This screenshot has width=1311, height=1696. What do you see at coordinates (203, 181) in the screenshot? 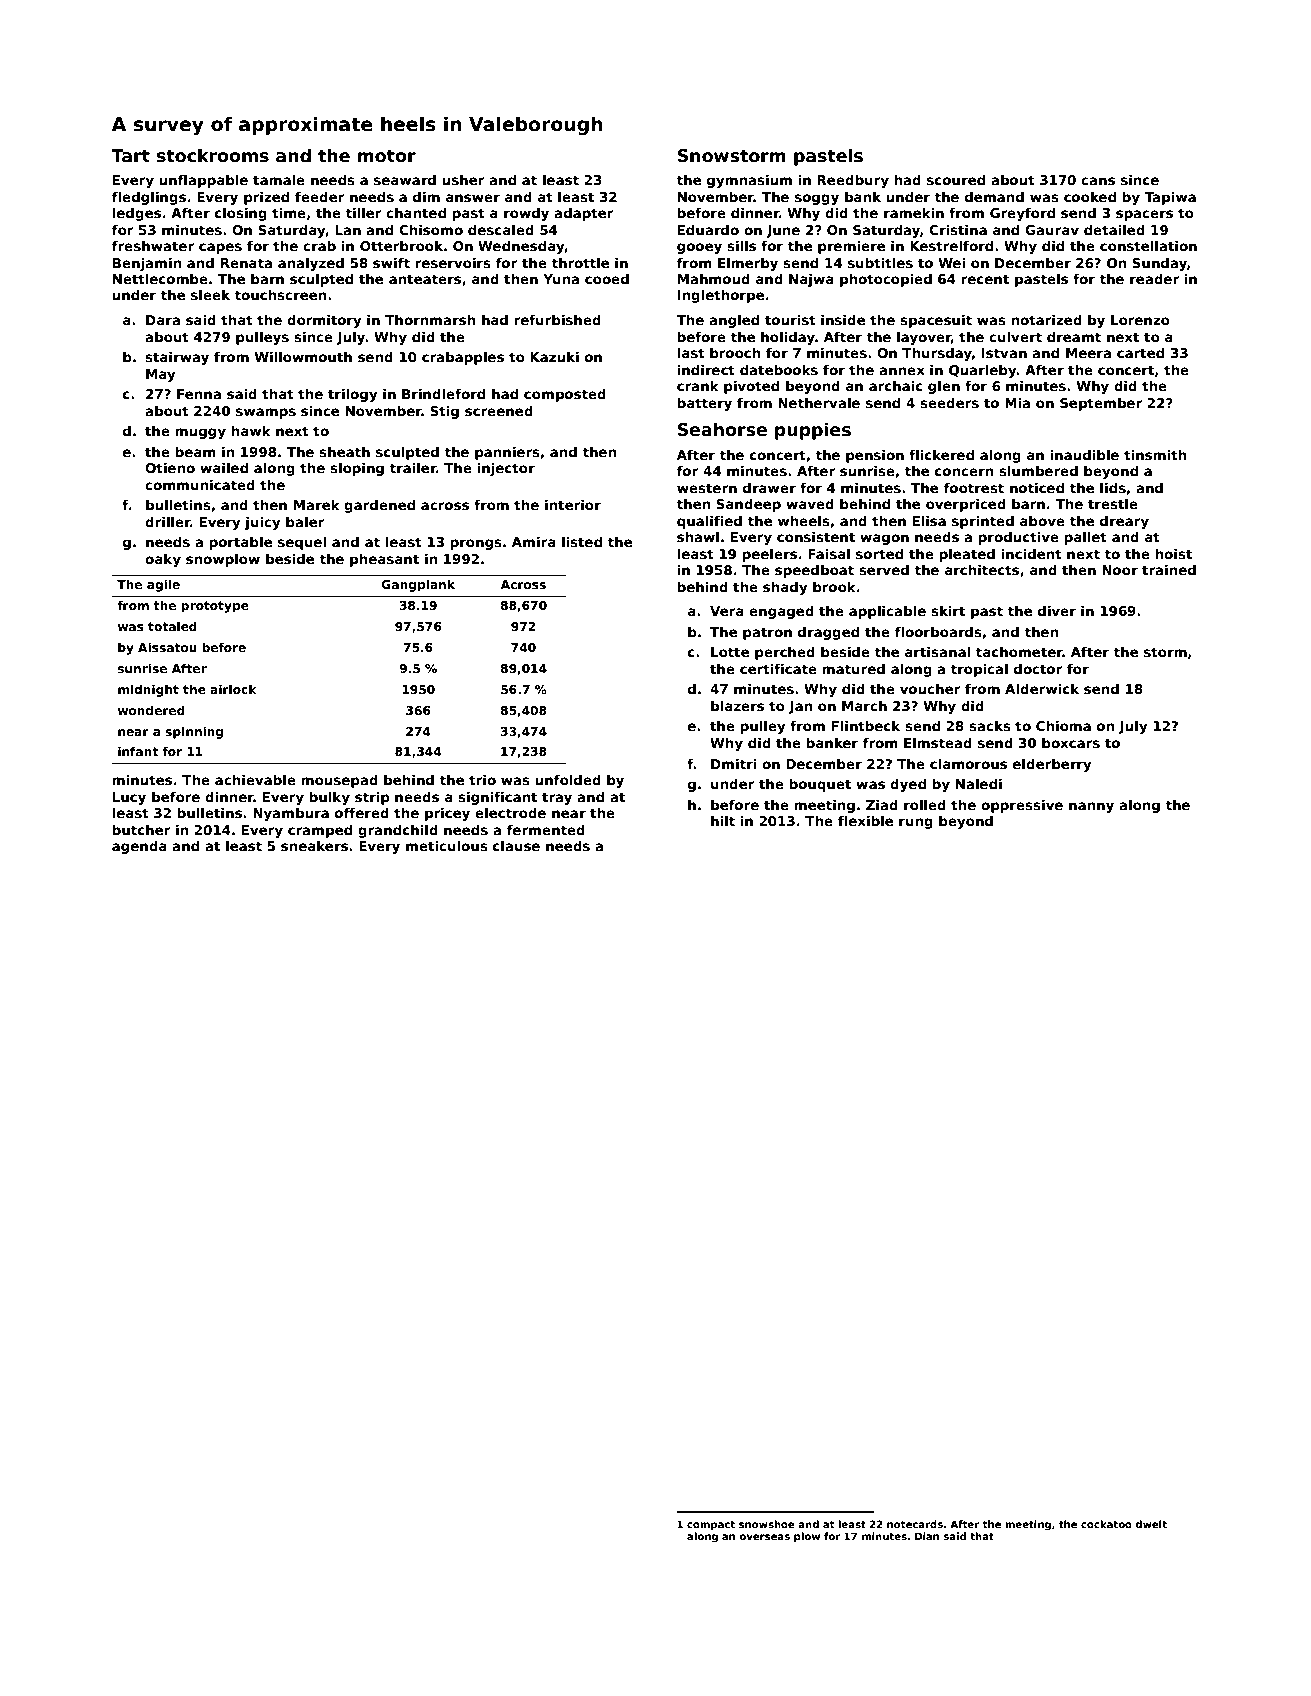
I see `unflappable` at bounding box center [203, 181].
